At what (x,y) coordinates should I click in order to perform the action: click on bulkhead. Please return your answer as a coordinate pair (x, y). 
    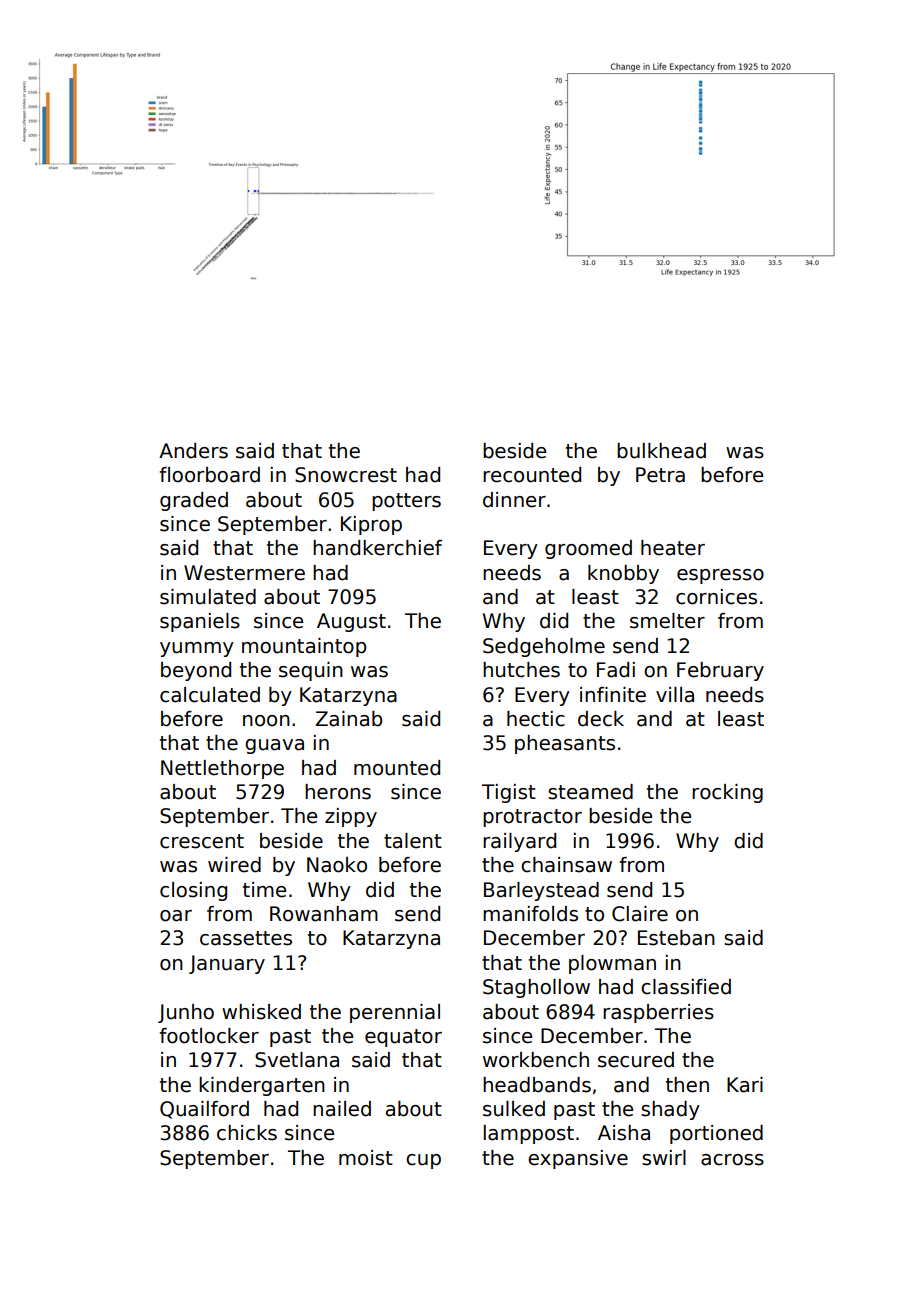
    Looking at the image, I should click on (661, 451).
